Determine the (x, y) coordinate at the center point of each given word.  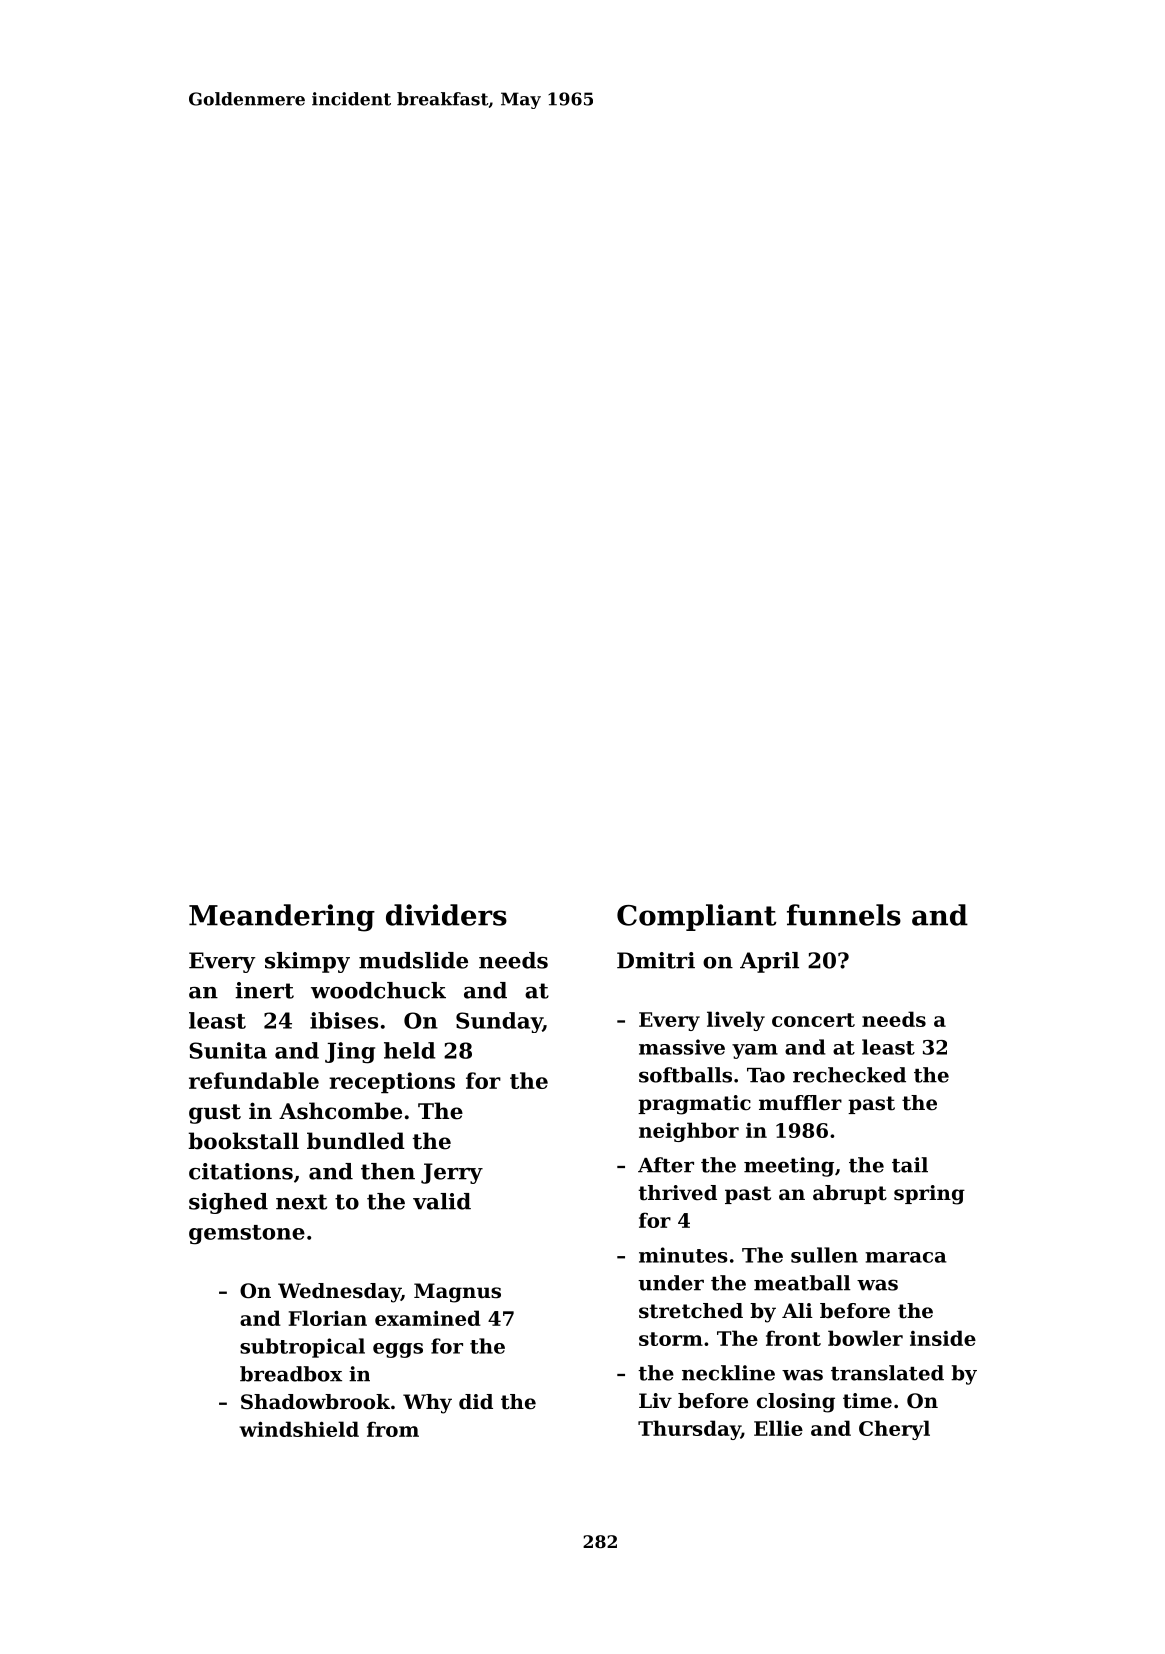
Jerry (452, 1173)
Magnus (457, 1293)
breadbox (291, 1374)
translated (887, 1373)
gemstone (247, 1235)
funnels (844, 915)
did (476, 1402)
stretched (691, 1311)
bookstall (243, 1141)
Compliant (696, 917)
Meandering (282, 918)
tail (910, 1165)
